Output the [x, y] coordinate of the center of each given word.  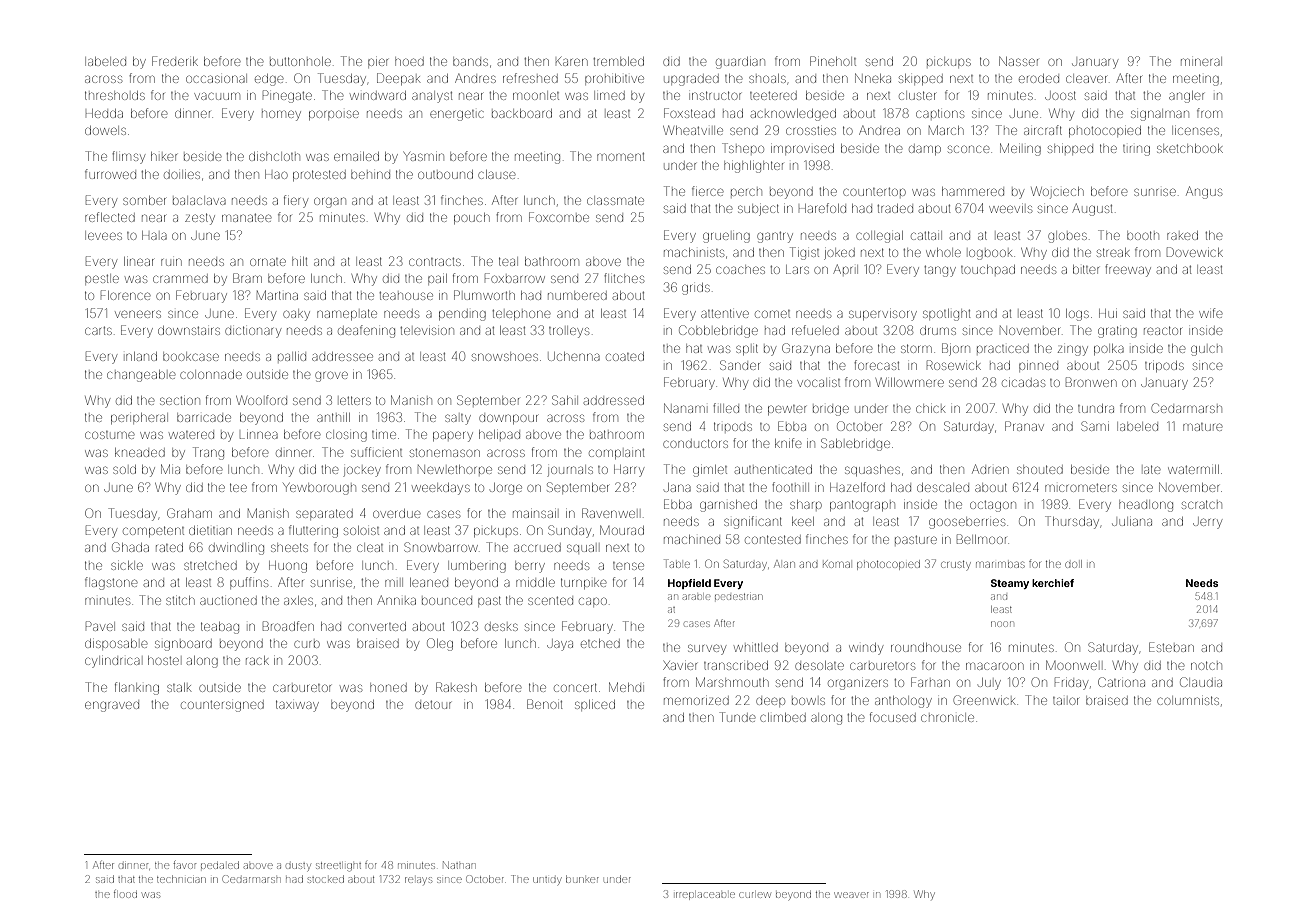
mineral [1200, 62]
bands [470, 62]
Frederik [175, 61]
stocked [326, 879]
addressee [342, 356]
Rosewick [954, 365]
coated [625, 356]
